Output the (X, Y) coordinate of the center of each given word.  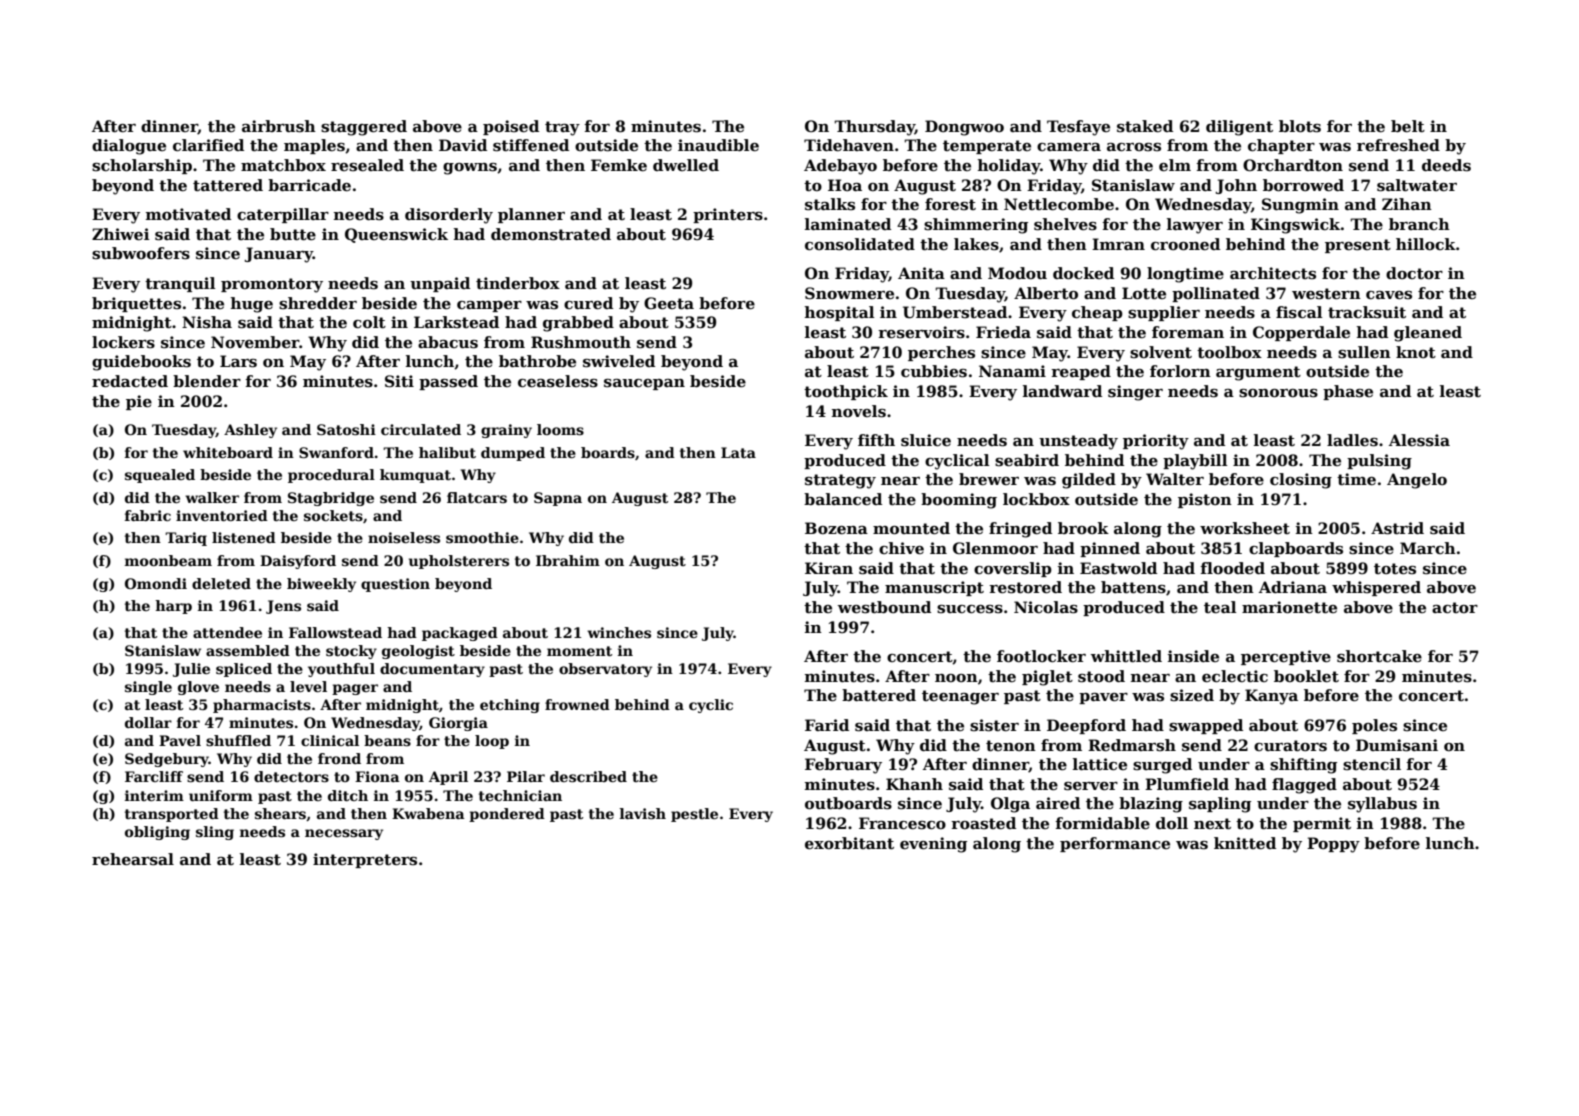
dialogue (129, 147)
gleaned (1428, 334)
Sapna (558, 499)
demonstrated (551, 234)
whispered (1376, 588)
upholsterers (459, 562)
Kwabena (428, 813)
